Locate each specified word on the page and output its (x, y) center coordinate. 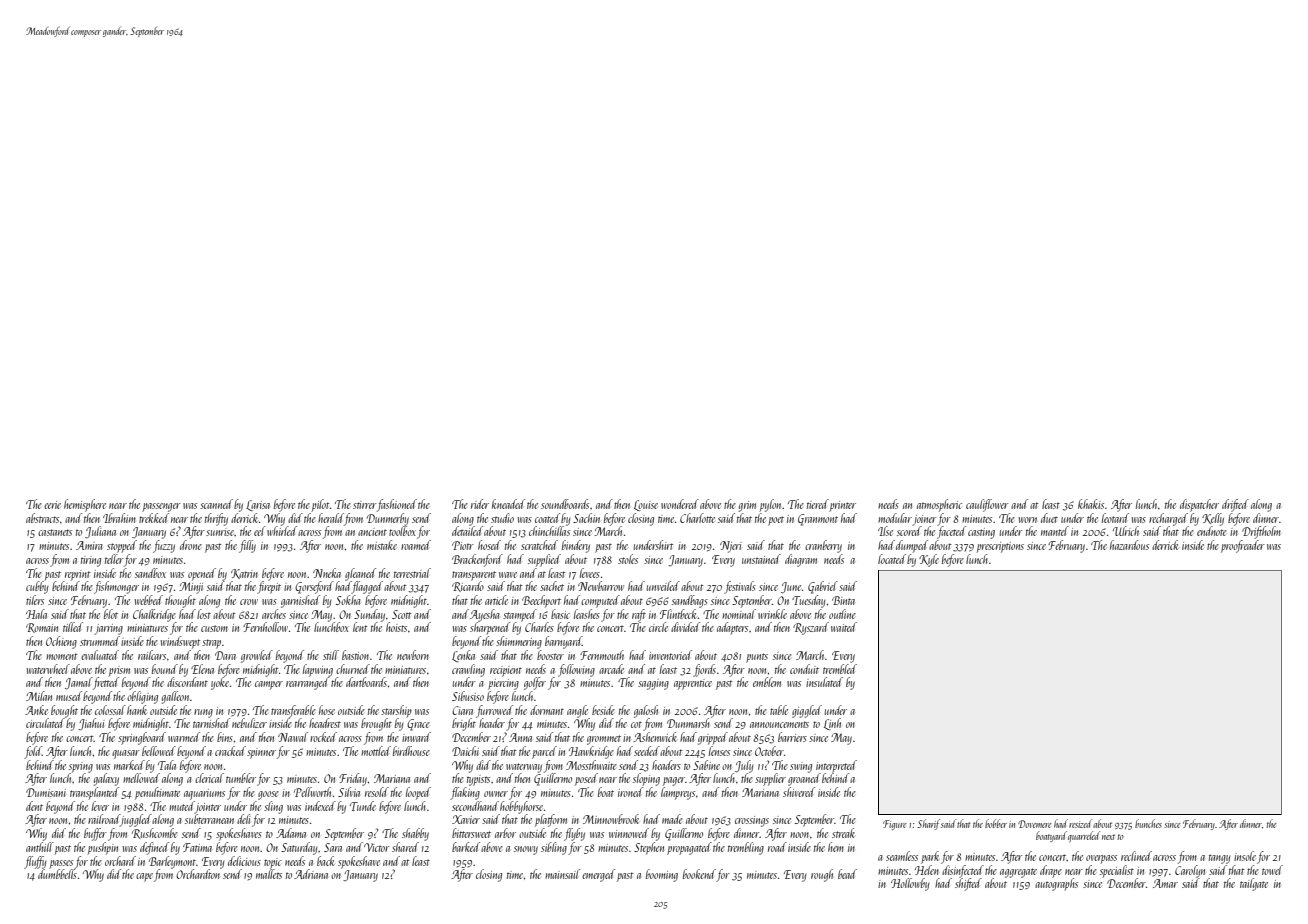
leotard (1115, 518)
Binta (843, 600)
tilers (35, 600)
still (331, 655)
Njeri (731, 547)
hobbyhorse (521, 807)
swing (801, 767)
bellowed (159, 751)
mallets (269, 874)
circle (658, 627)
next (1108, 837)
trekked (154, 518)
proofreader (1243, 546)
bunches (1148, 823)
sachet (552, 586)
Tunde (363, 806)
